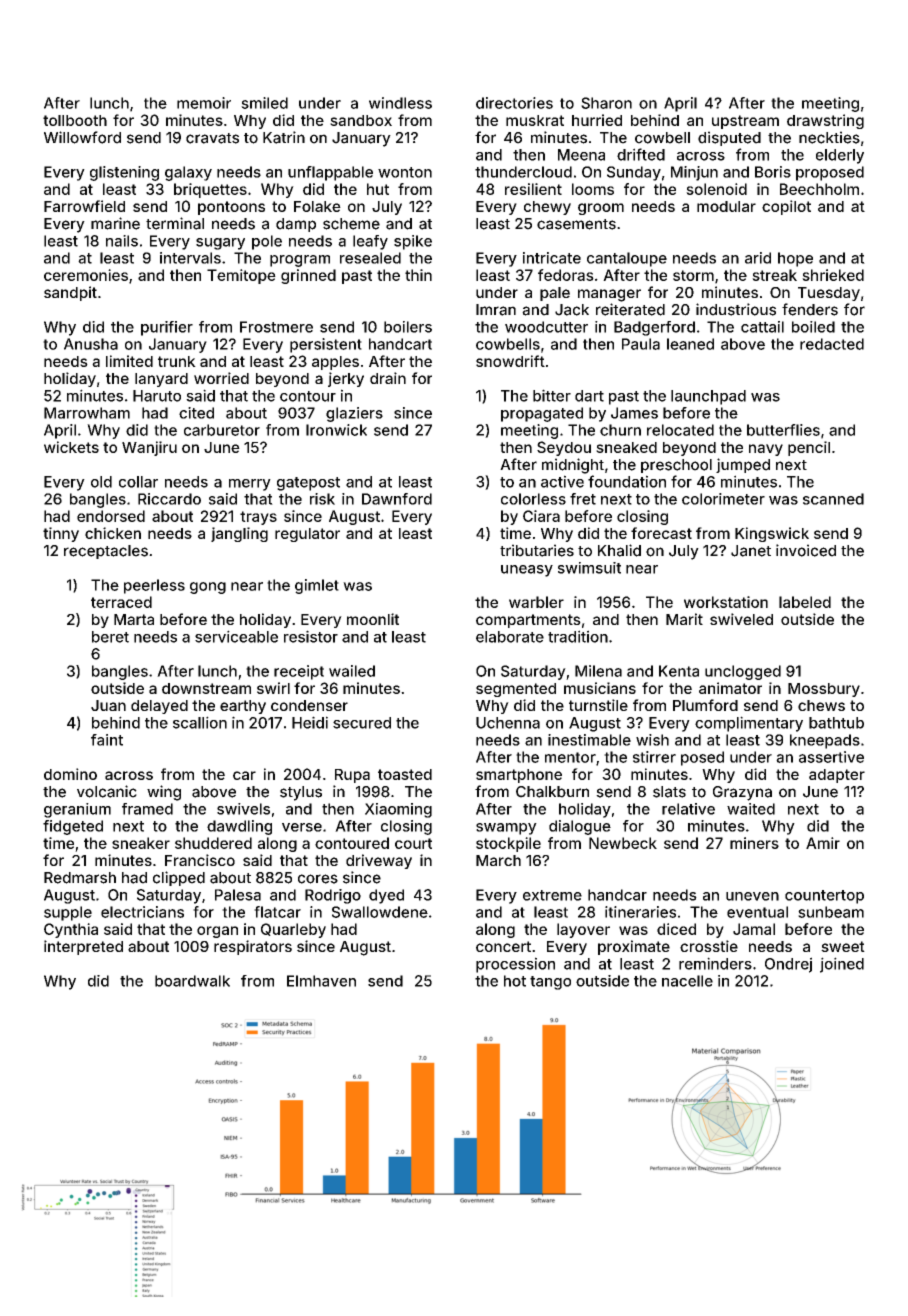 This screenshot has height=1316, width=908. What do you see at coordinates (533, 189) in the screenshot?
I see `resilient` at bounding box center [533, 189].
